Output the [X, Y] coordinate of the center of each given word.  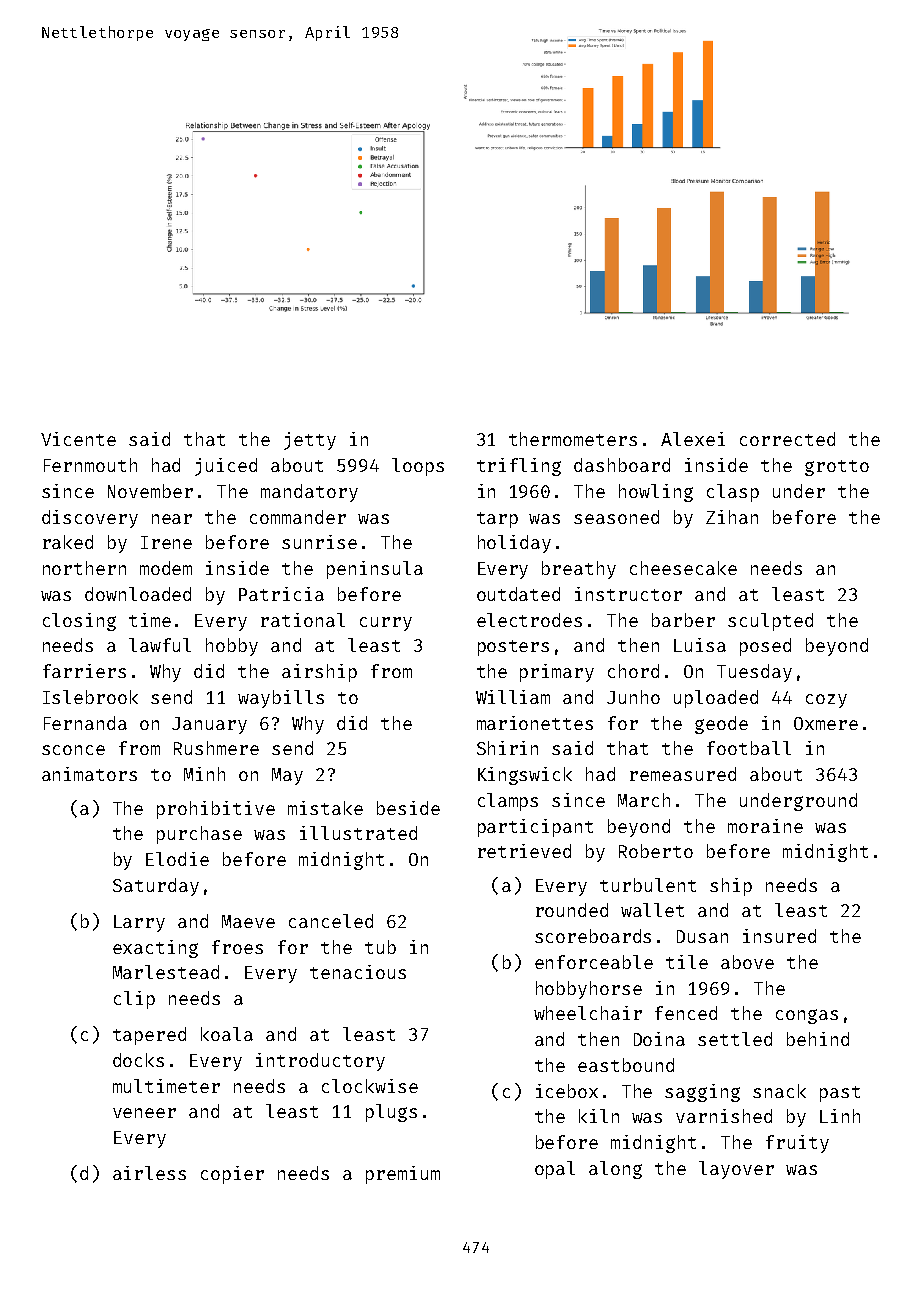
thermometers [573, 439]
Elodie [177, 859]
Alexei [693, 439]
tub [380, 947]
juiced [226, 467]
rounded [572, 910]
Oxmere [826, 723]
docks [138, 1060]
